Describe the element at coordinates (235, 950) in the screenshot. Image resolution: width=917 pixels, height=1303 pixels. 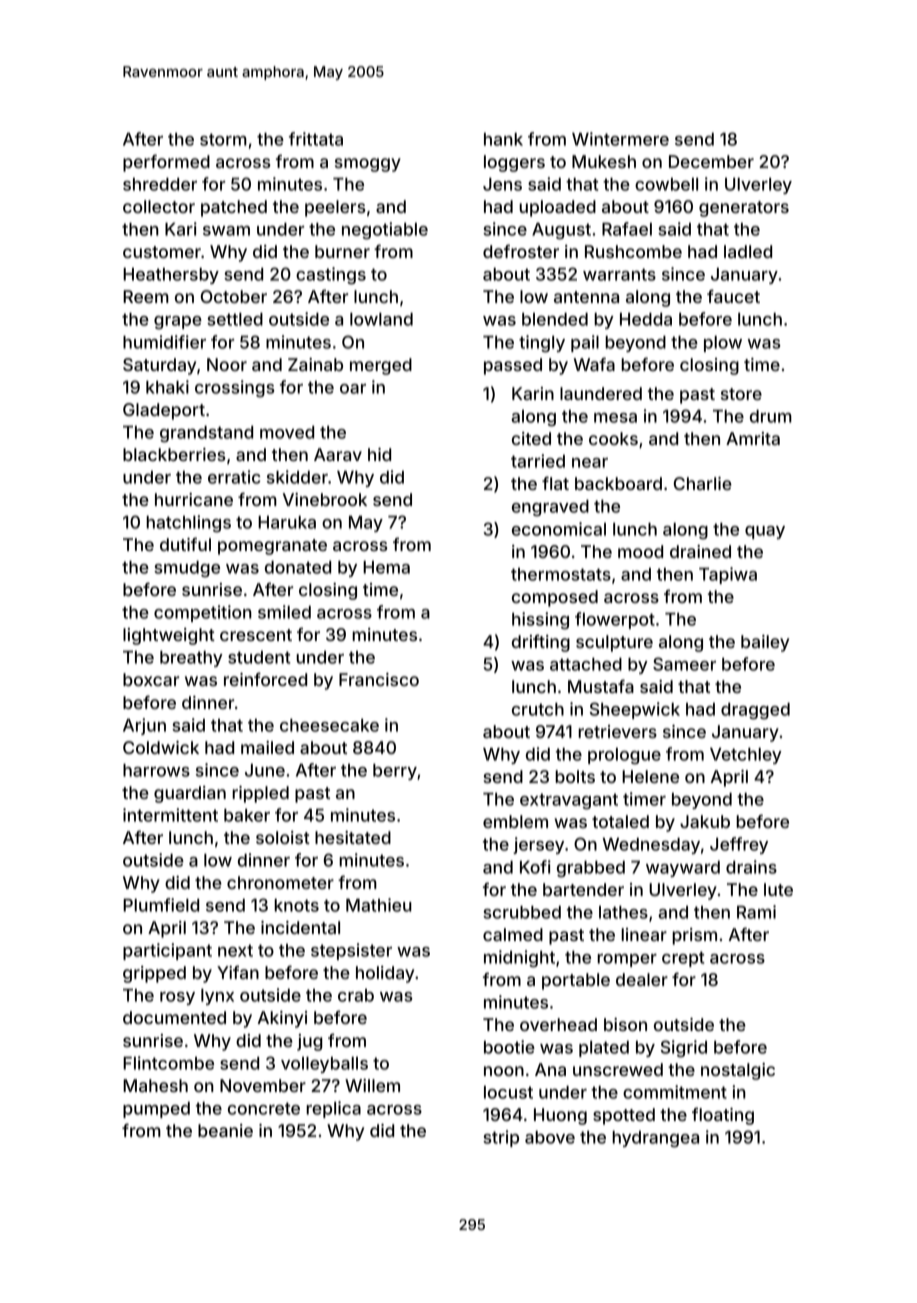
I see `next` at that location.
